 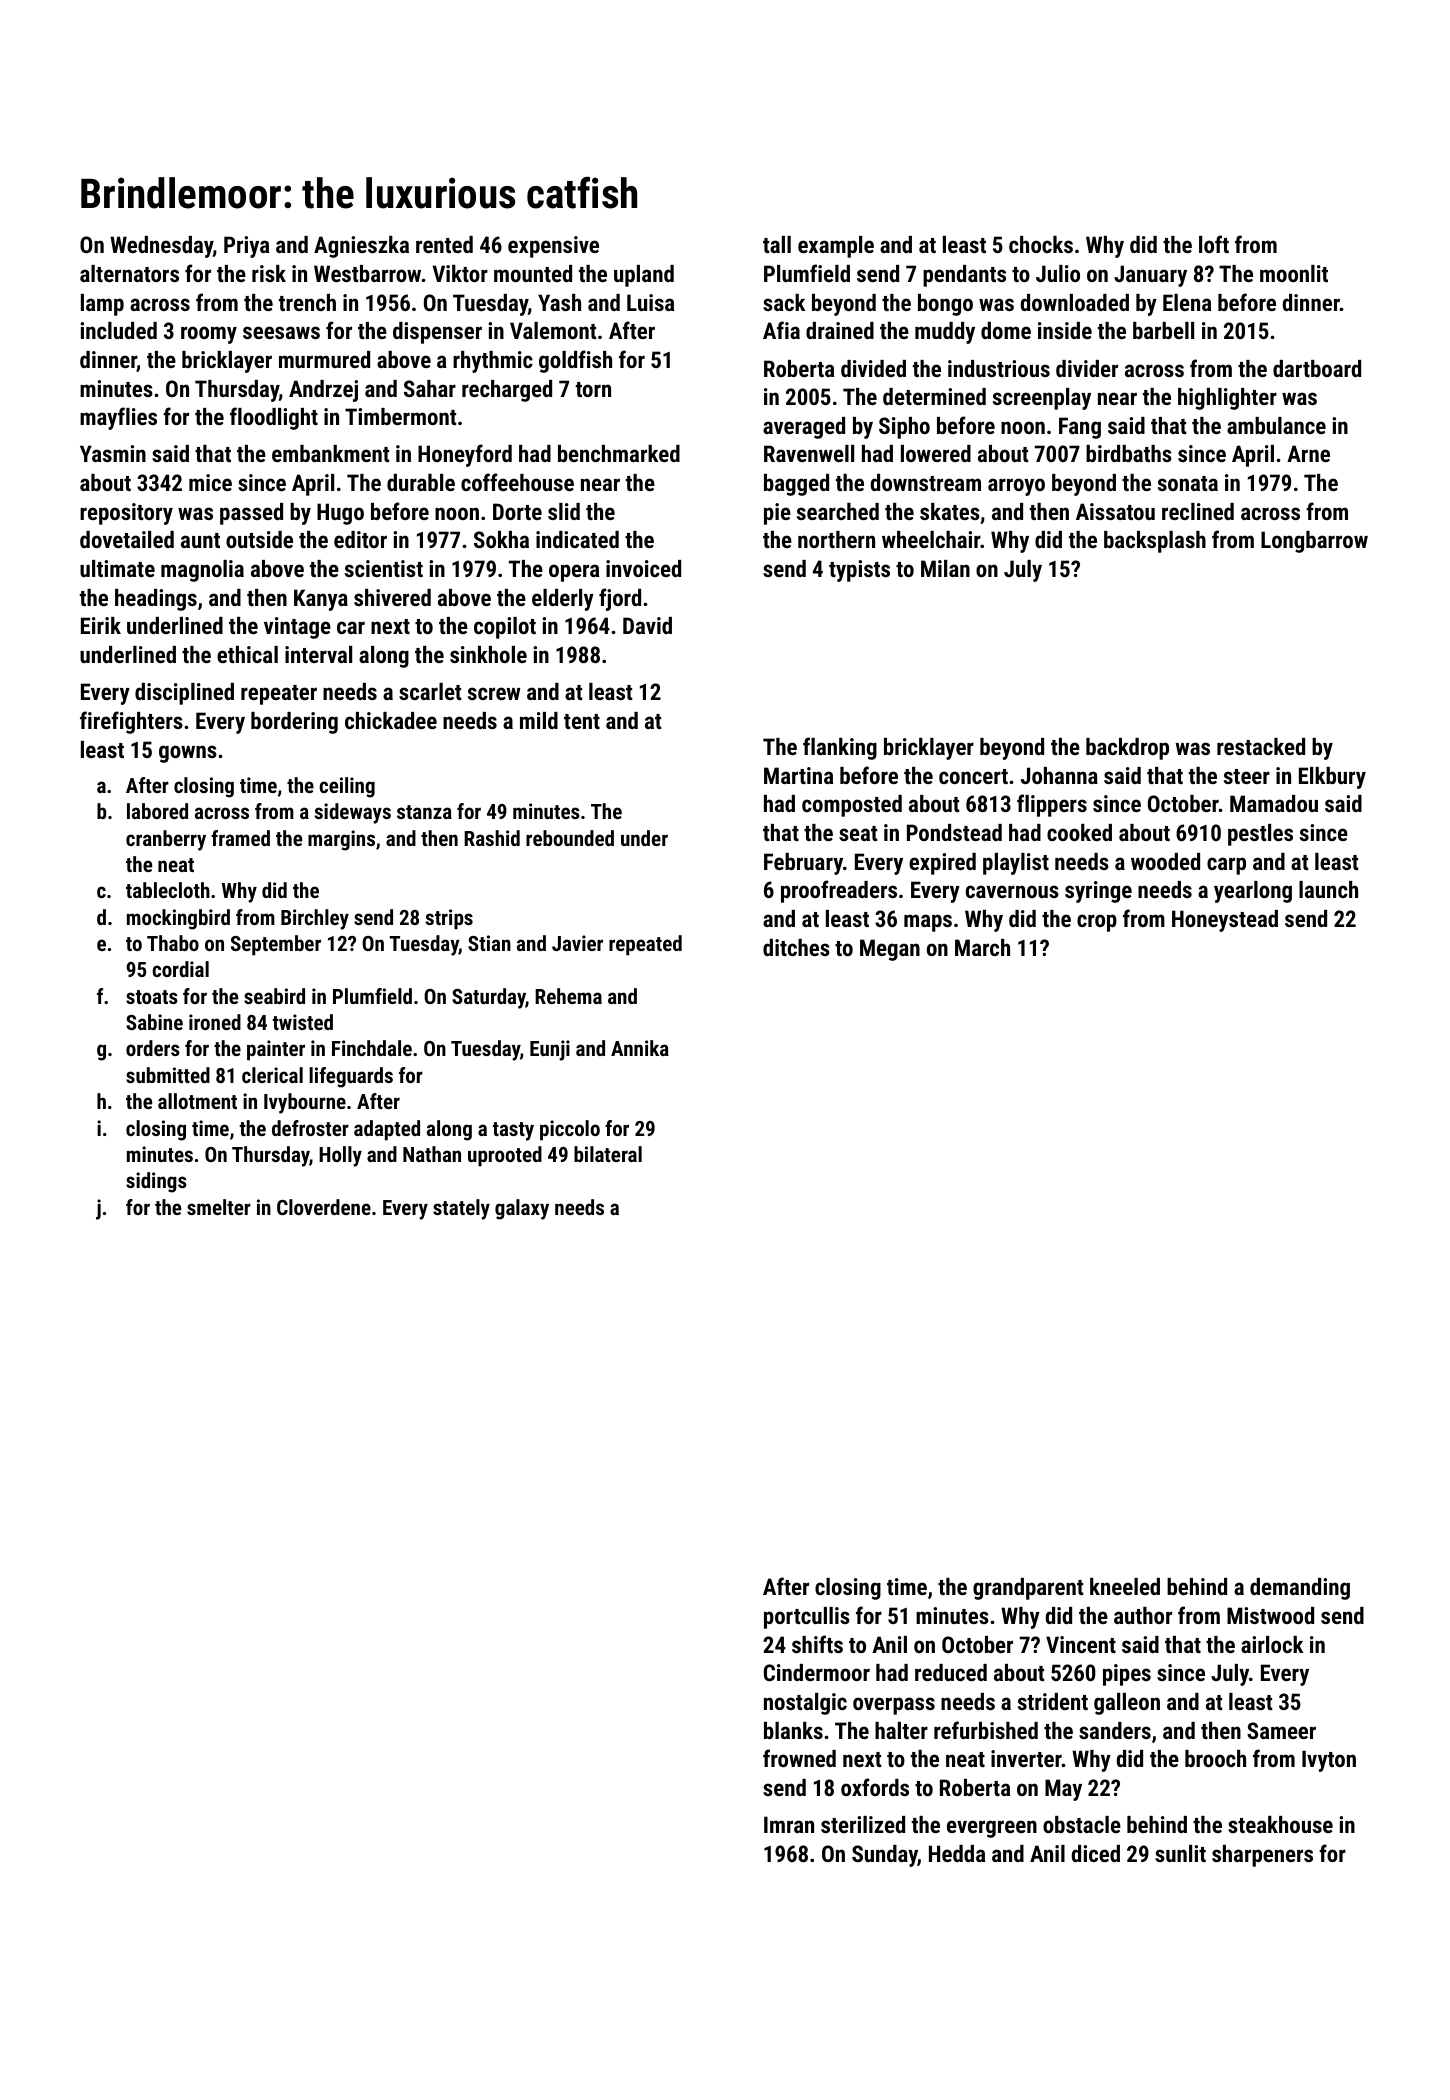 I want to click on Sunday, so click(x=885, y=1856).
